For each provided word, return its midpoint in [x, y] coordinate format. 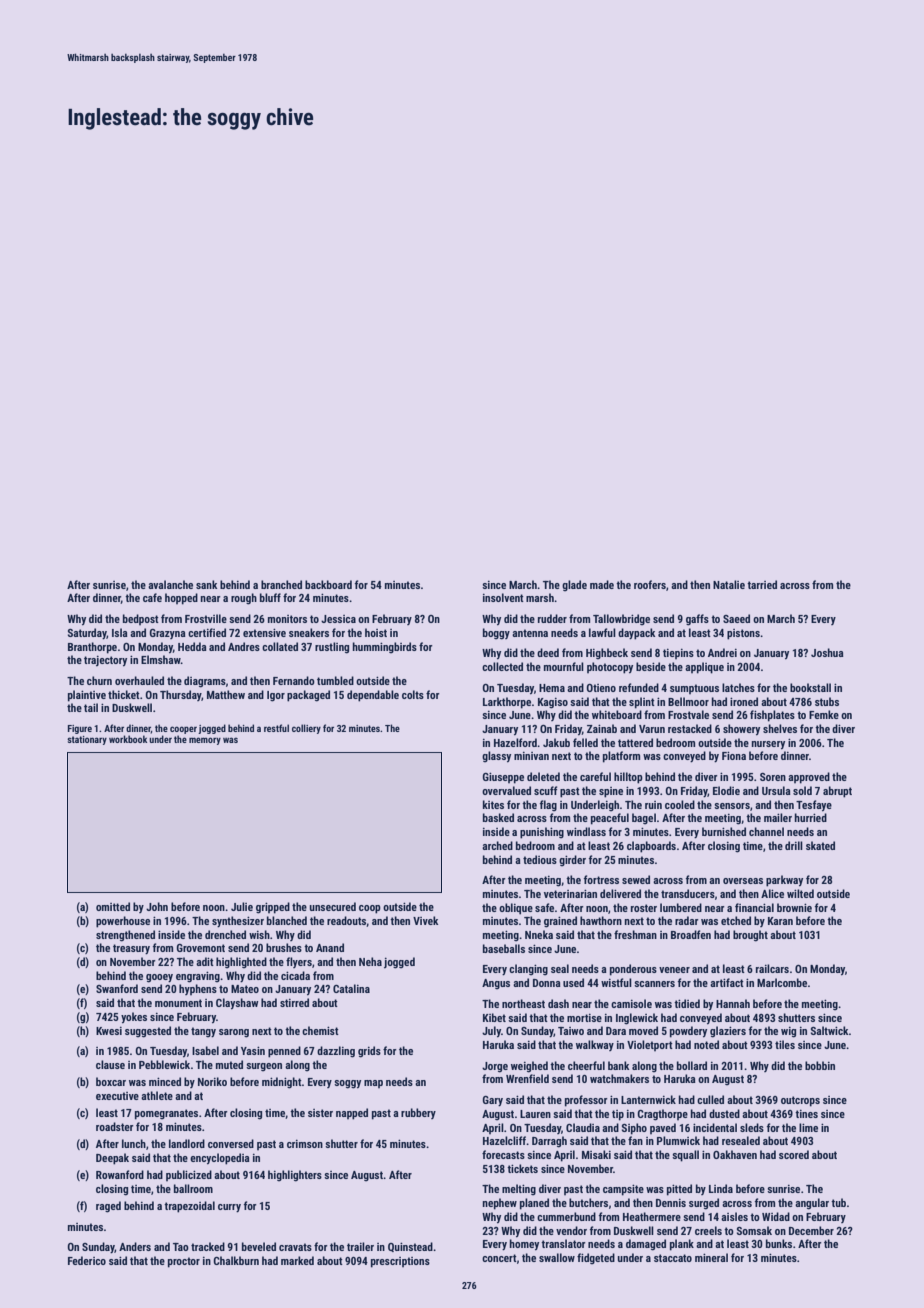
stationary [87, 740]
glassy [496, 756]
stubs [827, 701]
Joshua [827, 652]
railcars [772, 968]
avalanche [170, 584]
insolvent [503, 597]
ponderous [633, 970]
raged [108, 1207]
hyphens [198, 989]
